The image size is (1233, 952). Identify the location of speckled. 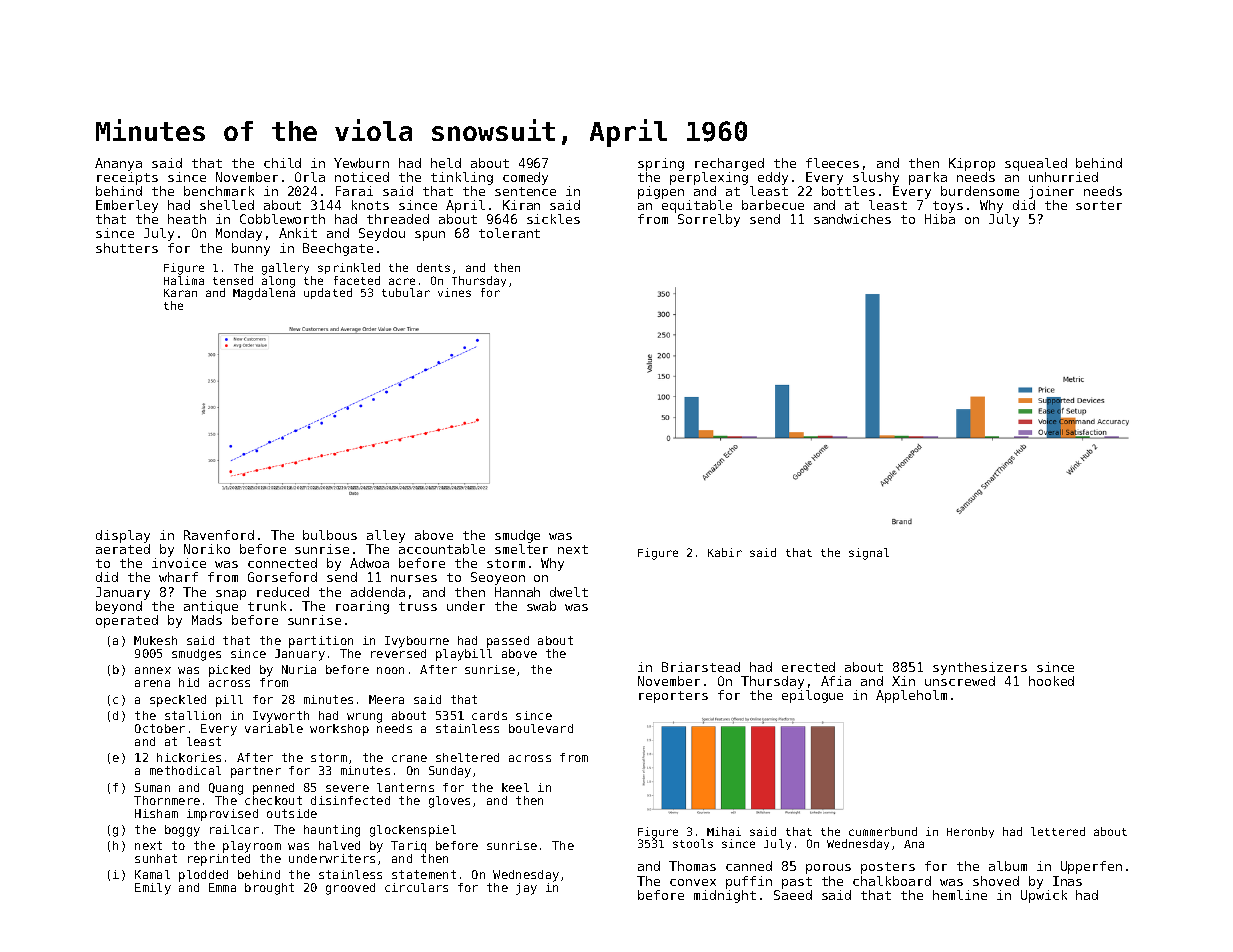
(178, 701).
